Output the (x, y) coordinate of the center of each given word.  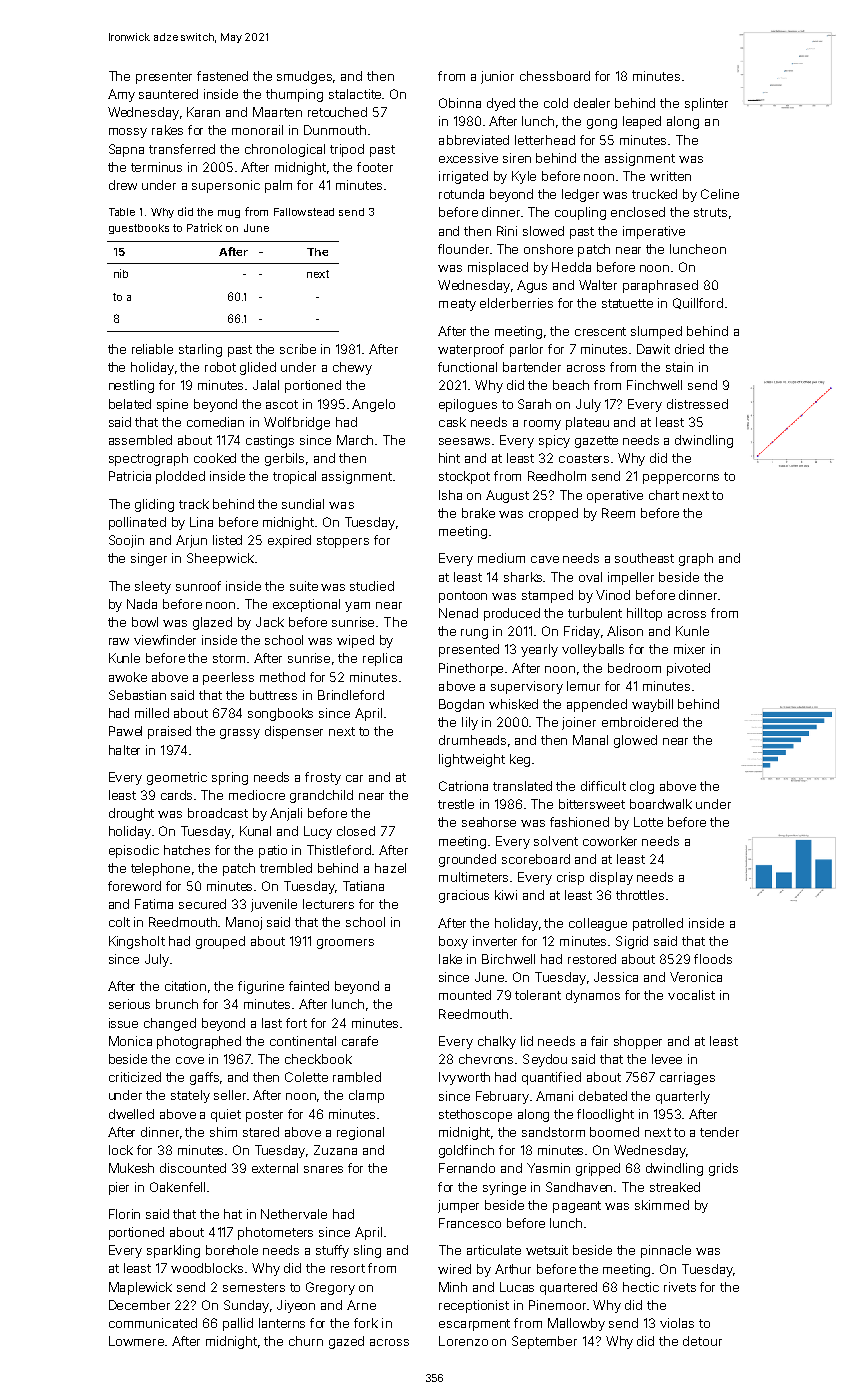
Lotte (648, 822)
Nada (142, 604)
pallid (238, 1324)
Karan (203, 112)
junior (497, 77)
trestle (456, 804)
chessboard (555, 76)
